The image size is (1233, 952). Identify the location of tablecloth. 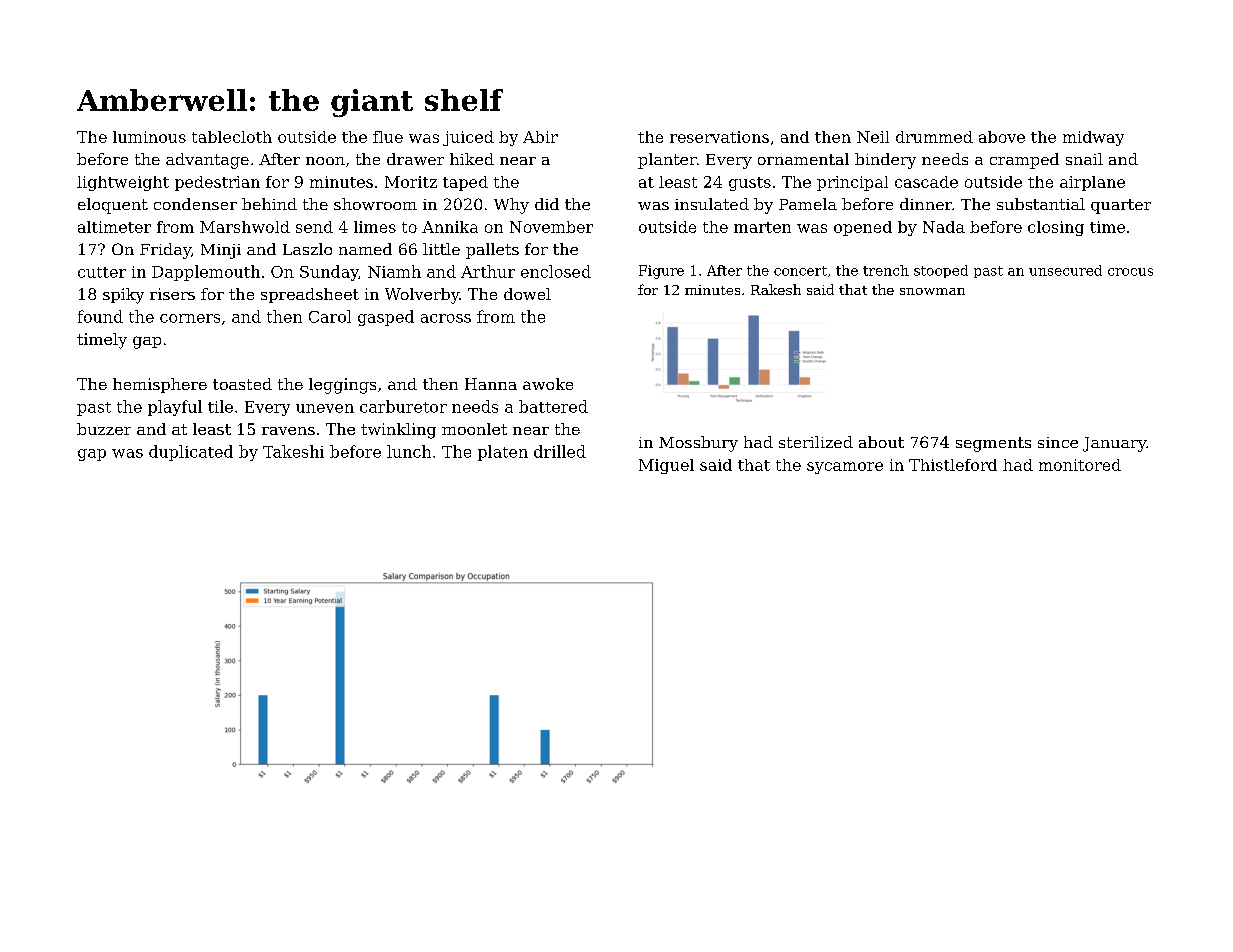
(232, 137).
